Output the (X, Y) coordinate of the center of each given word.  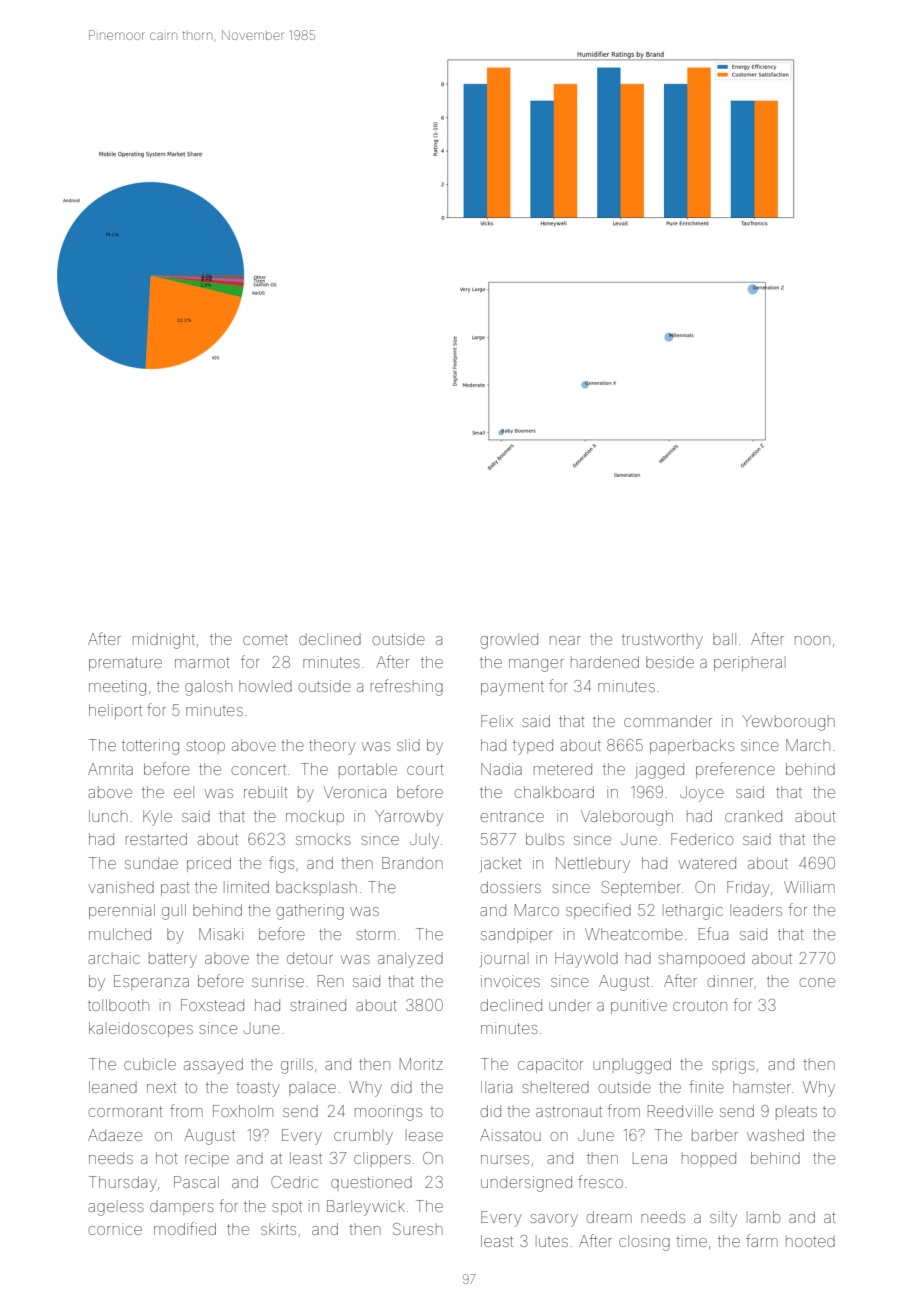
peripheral (750, 663)
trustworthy (662, 641)
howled (265, 686)
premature (125, 664)
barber (715, 1135)
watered (707, 863)
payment (512, 689)
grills (297, 1066)
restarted (156, 839)
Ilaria (496, 1087)
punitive (639, 1006)
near (565, 640)
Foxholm (243, 1111)
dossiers (511, 887)
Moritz (421, 1064)
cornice (115, 1229)
